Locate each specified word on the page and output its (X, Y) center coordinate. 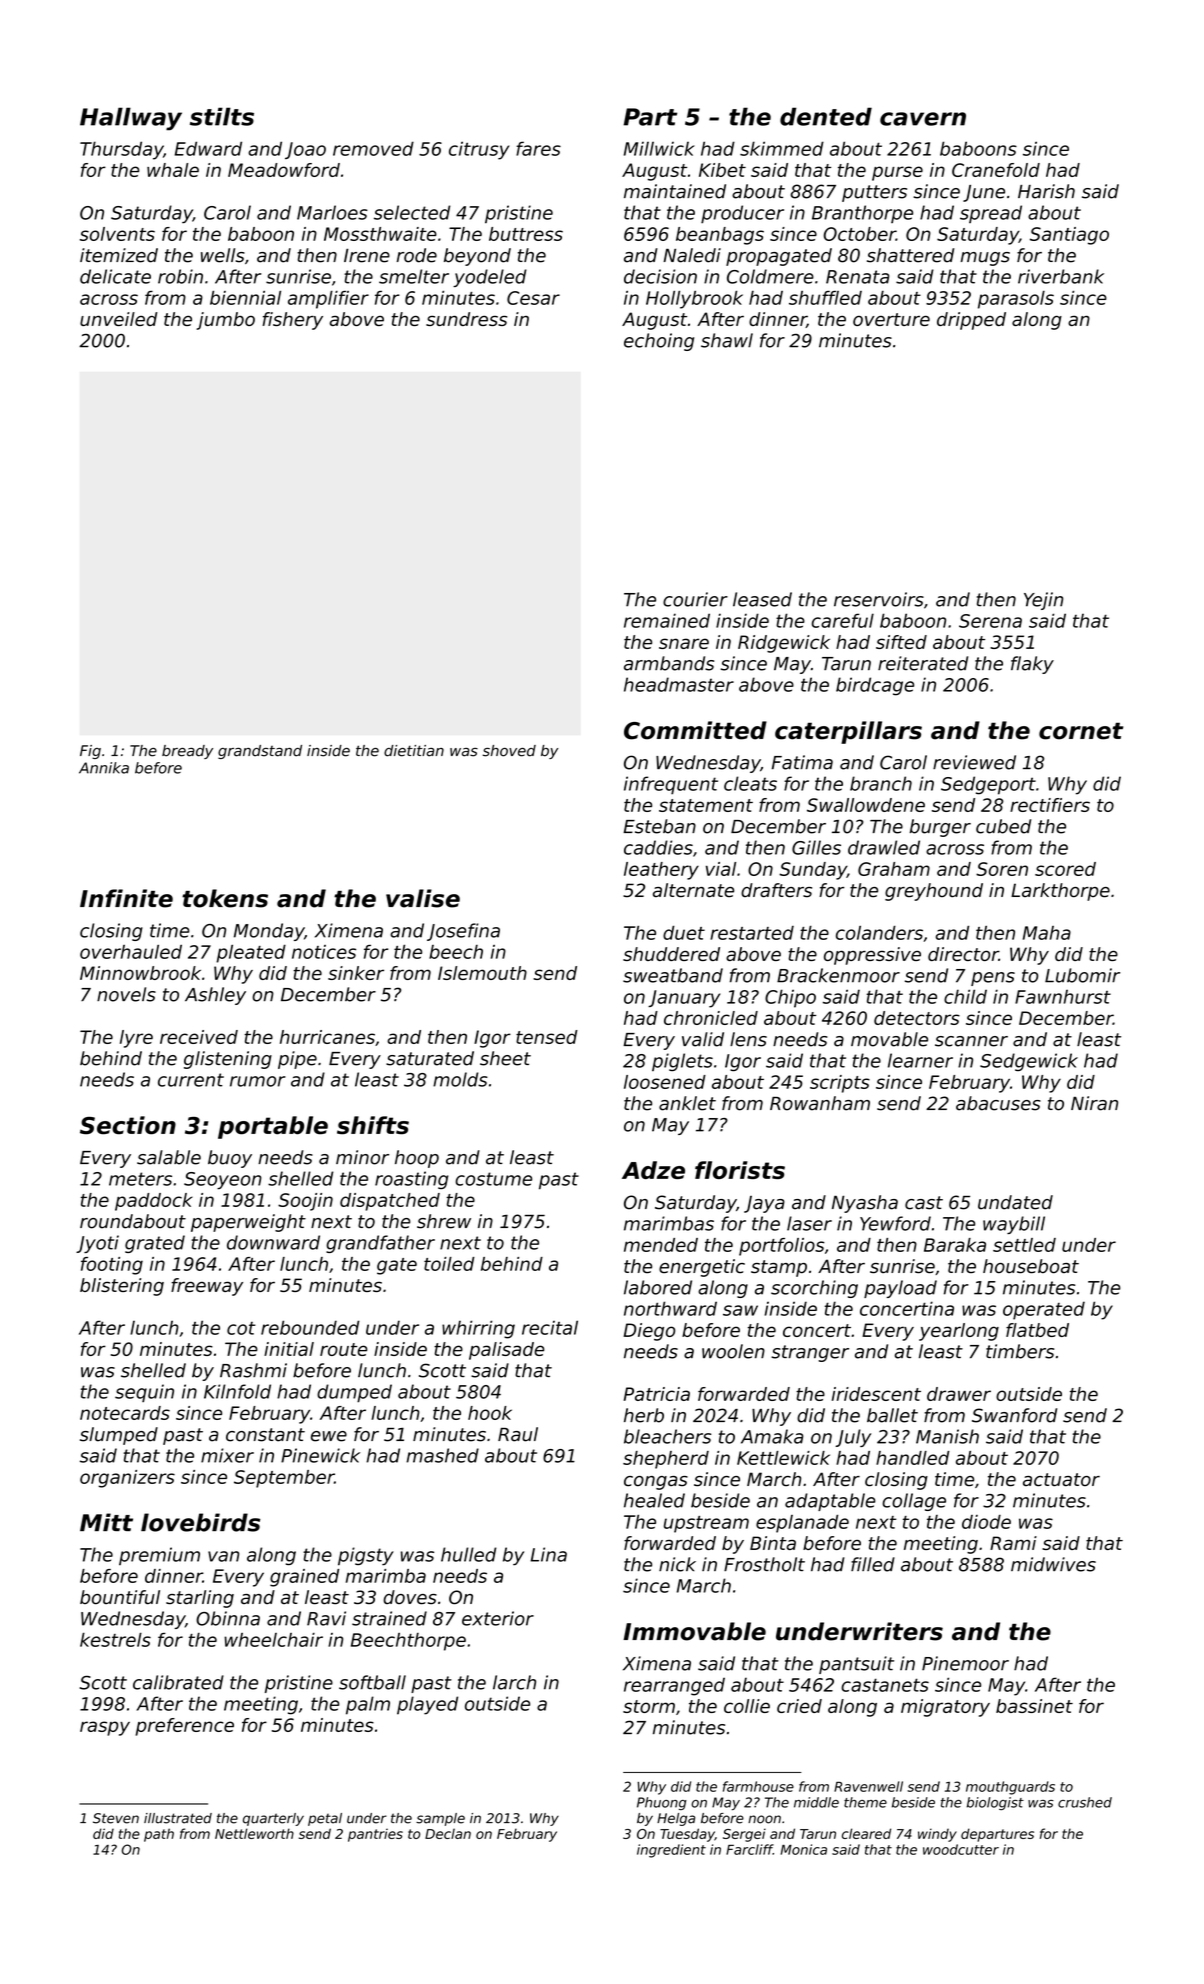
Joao (305, 150)
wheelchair (273, 1640)
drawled (884, 847)
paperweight (248, 1223)
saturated (430, 1058)
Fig (90, 752)
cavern (923, 119)
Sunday (813, 871)
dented (826, 116)
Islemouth (482, 973)
